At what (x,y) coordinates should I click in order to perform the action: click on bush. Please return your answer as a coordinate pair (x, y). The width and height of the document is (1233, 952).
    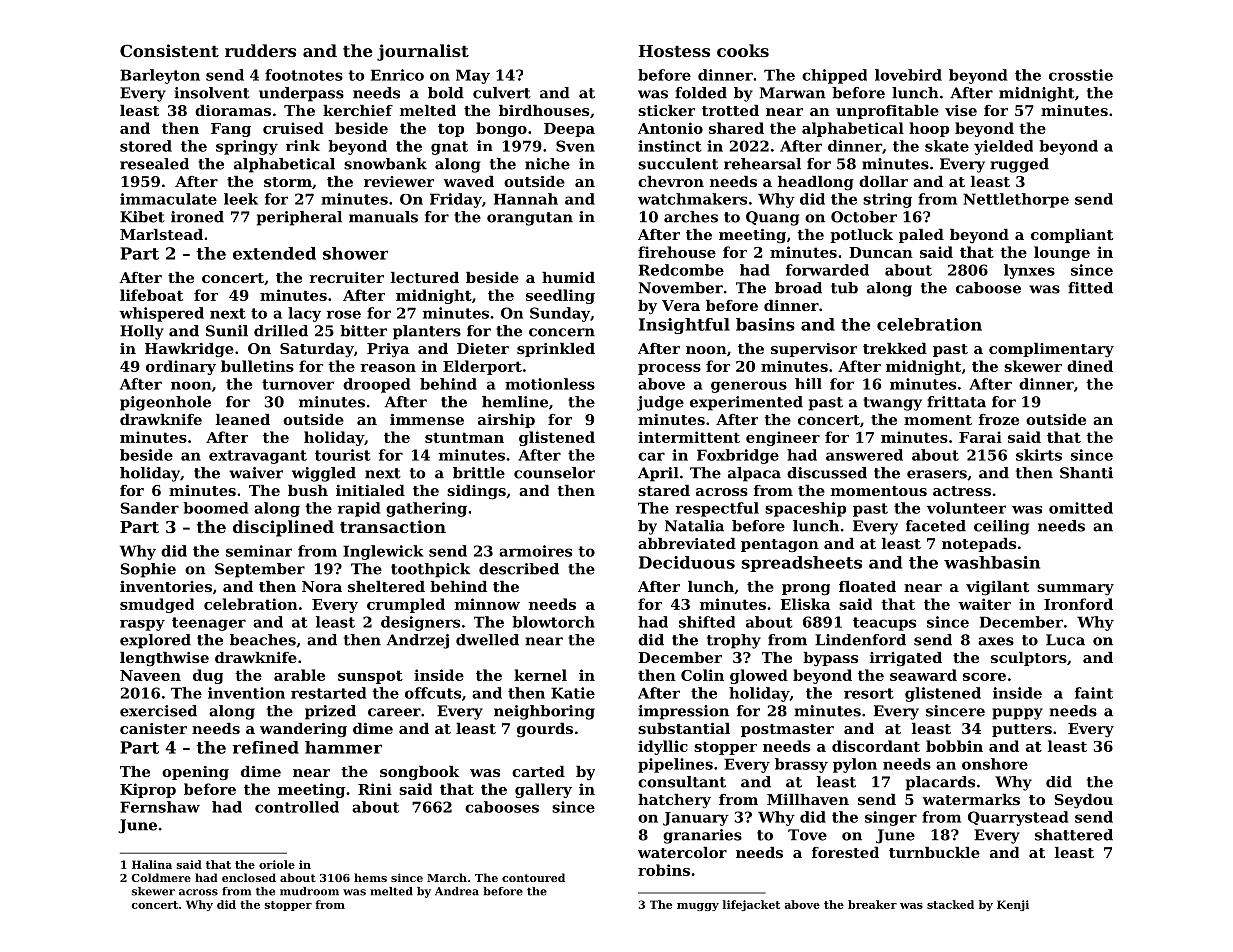
    Looking at the image, I should click on (308, 490).
